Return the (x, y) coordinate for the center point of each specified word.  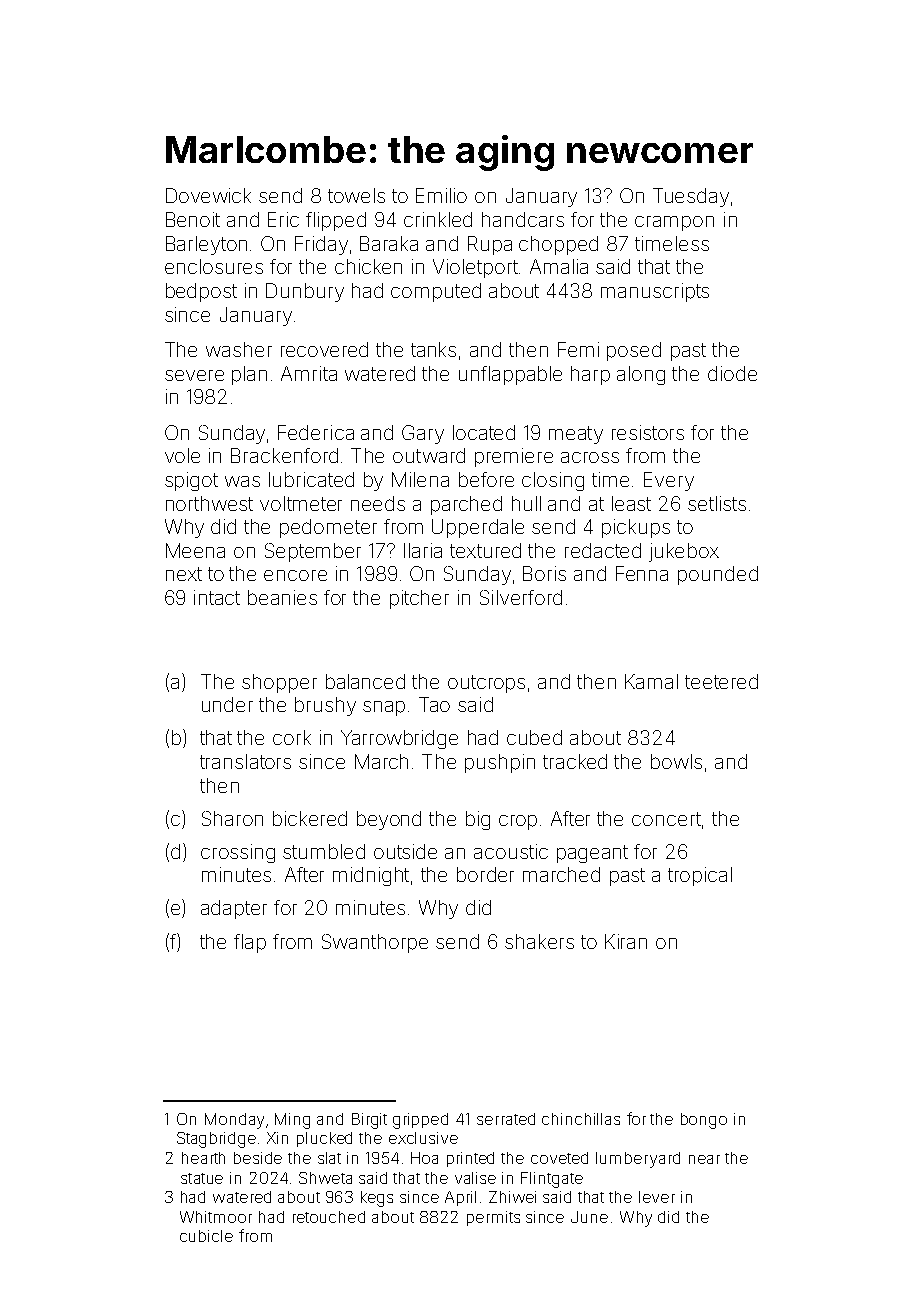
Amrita (309, 373)
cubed (534, 737)
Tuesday (691, 197)
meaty (576, 435)
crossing (238, 853)
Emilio (441, 195)
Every (669, 481)
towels (356, 195)
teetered (721, 681)
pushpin (500, 763)
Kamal (651, 681)
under (227, 704)
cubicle (206, 1236)
